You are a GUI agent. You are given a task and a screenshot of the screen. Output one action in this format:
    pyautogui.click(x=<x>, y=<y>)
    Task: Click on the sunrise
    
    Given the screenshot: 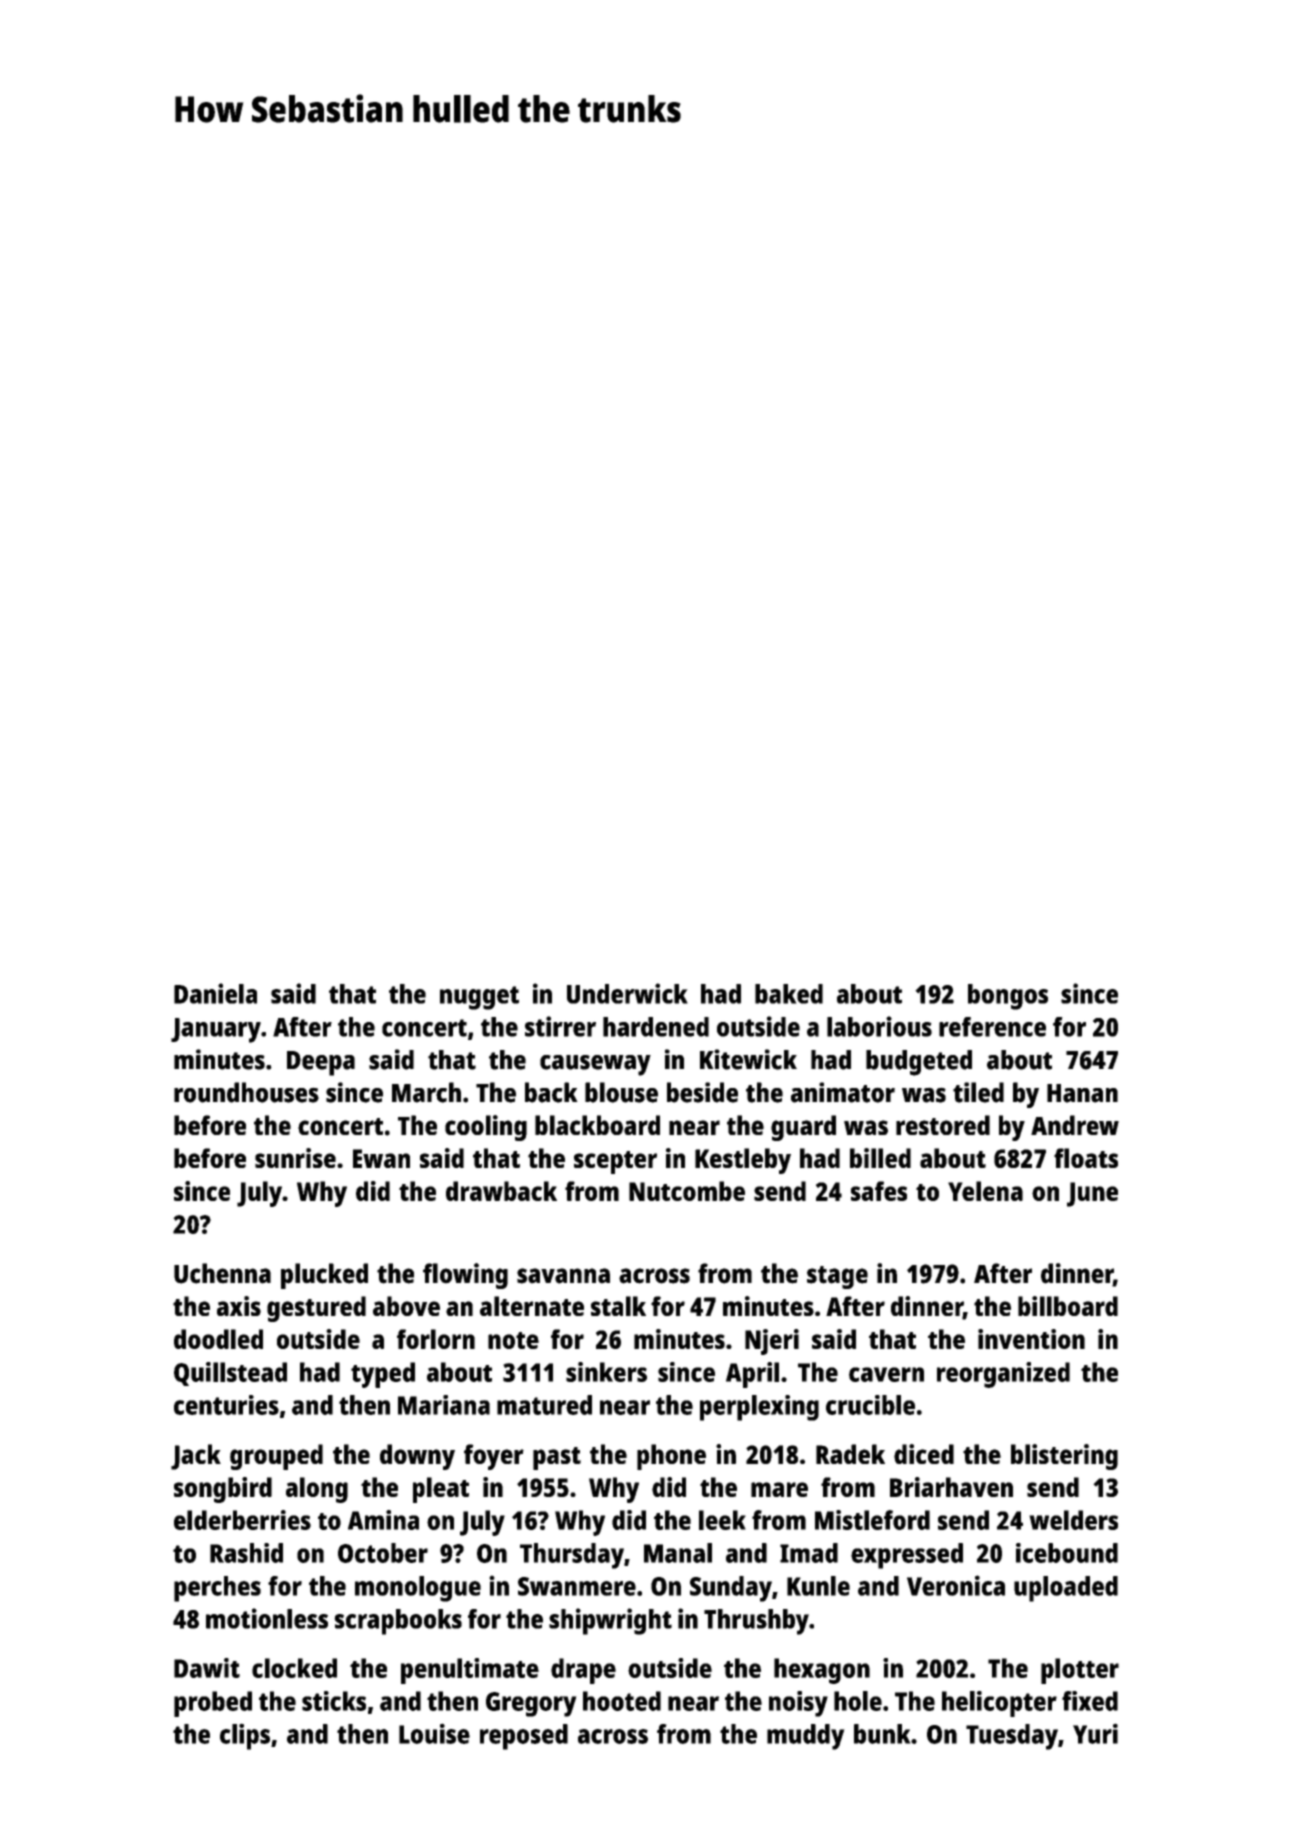 What is the action you would take?
    pyautogui.click(x=295, y=1158)
